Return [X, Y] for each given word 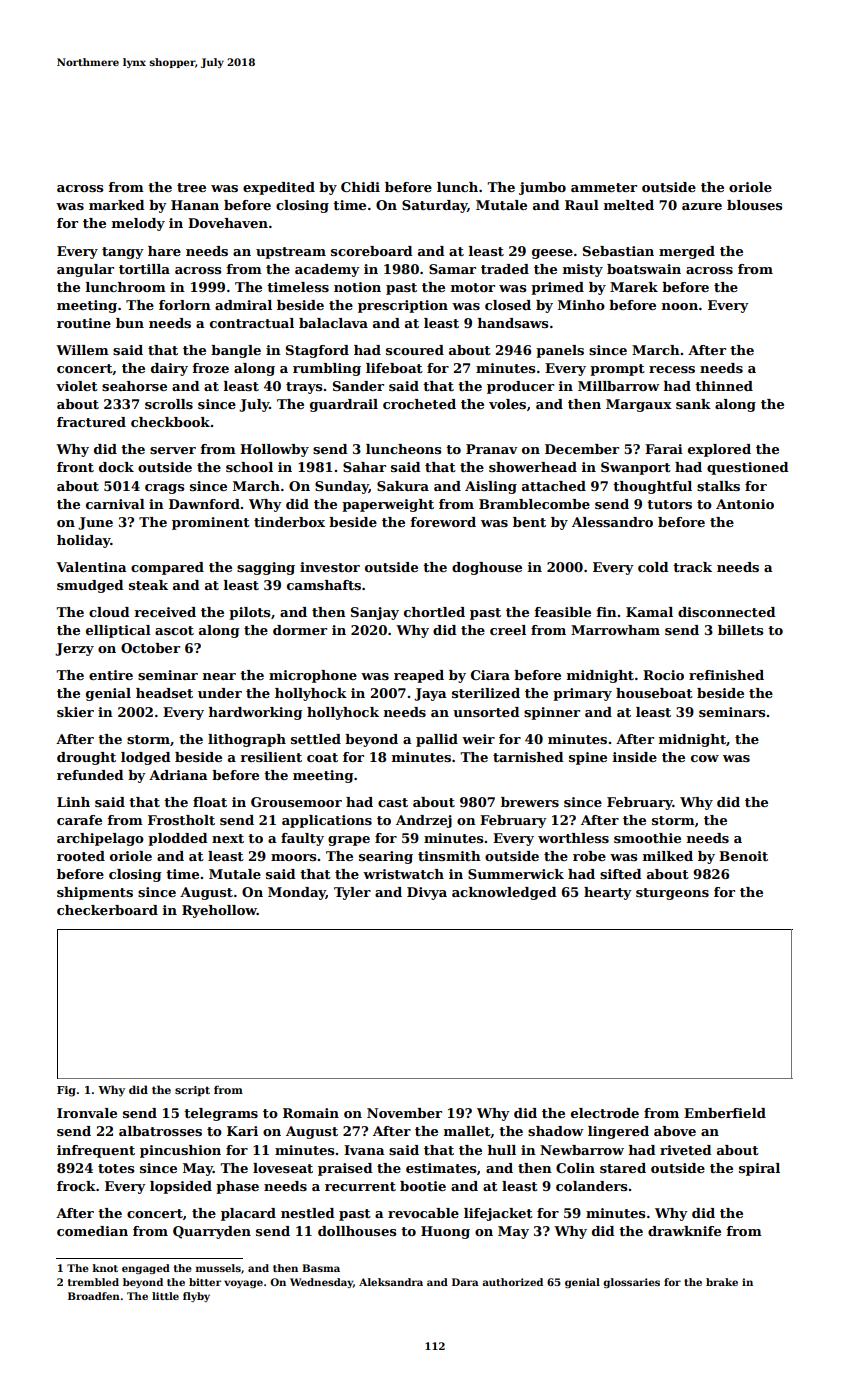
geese [552, 254]
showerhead [533, 467]
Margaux [639, 405]
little [165, 1296]
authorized [512, 1282]
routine [84, 323]
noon [680, 306]
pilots [249, 613]
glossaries [631, 1283]
